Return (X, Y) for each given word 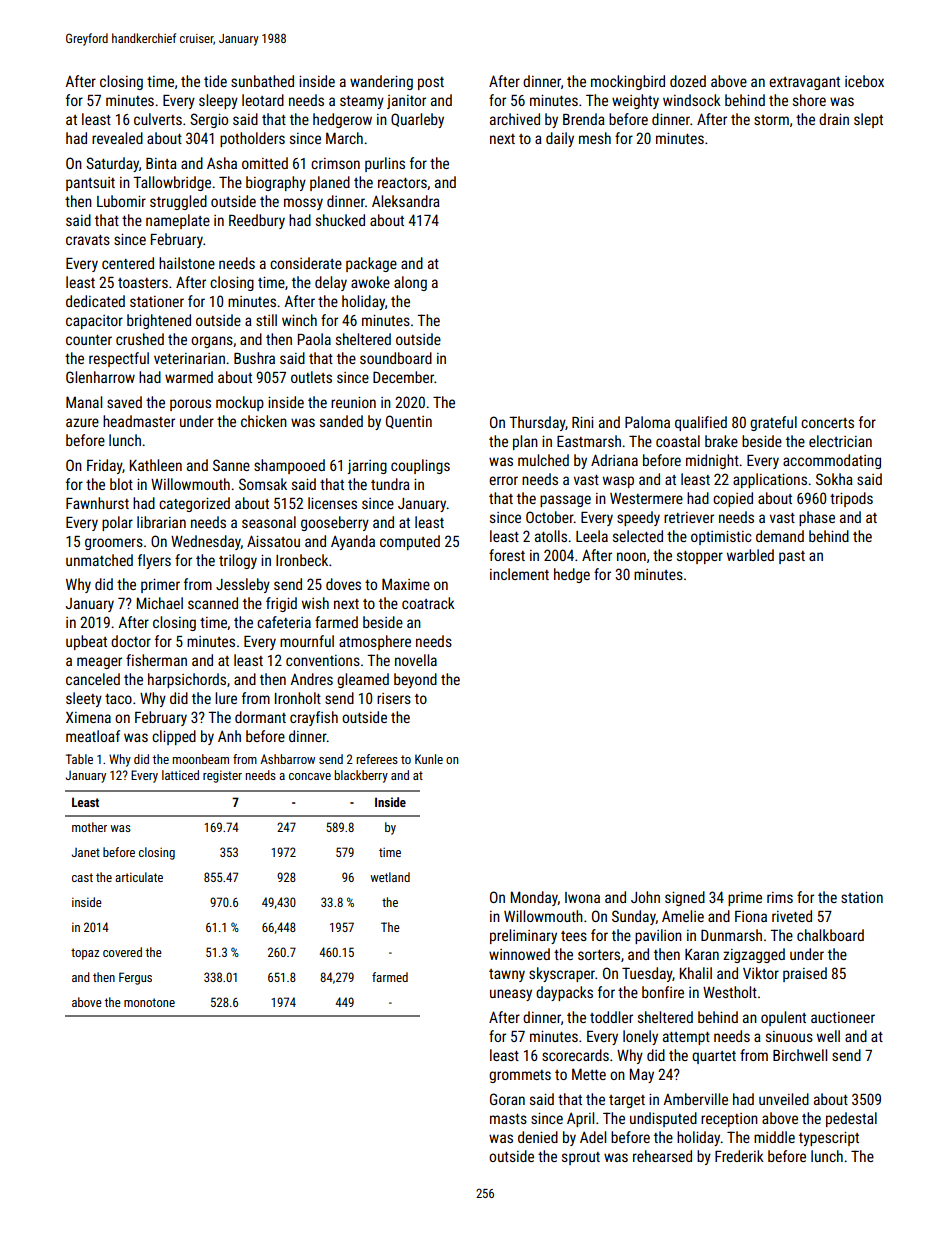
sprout (581, 1158)
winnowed (519, 954)
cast (82, 877)
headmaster (139, 421)
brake (721, 441)
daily (560, 139)
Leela (592, 536)
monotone (149, 1002)
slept (868, 120)
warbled (750, 555)
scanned (213, 603)
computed (410, 542)
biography (276, 183)
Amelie (683, 916)
